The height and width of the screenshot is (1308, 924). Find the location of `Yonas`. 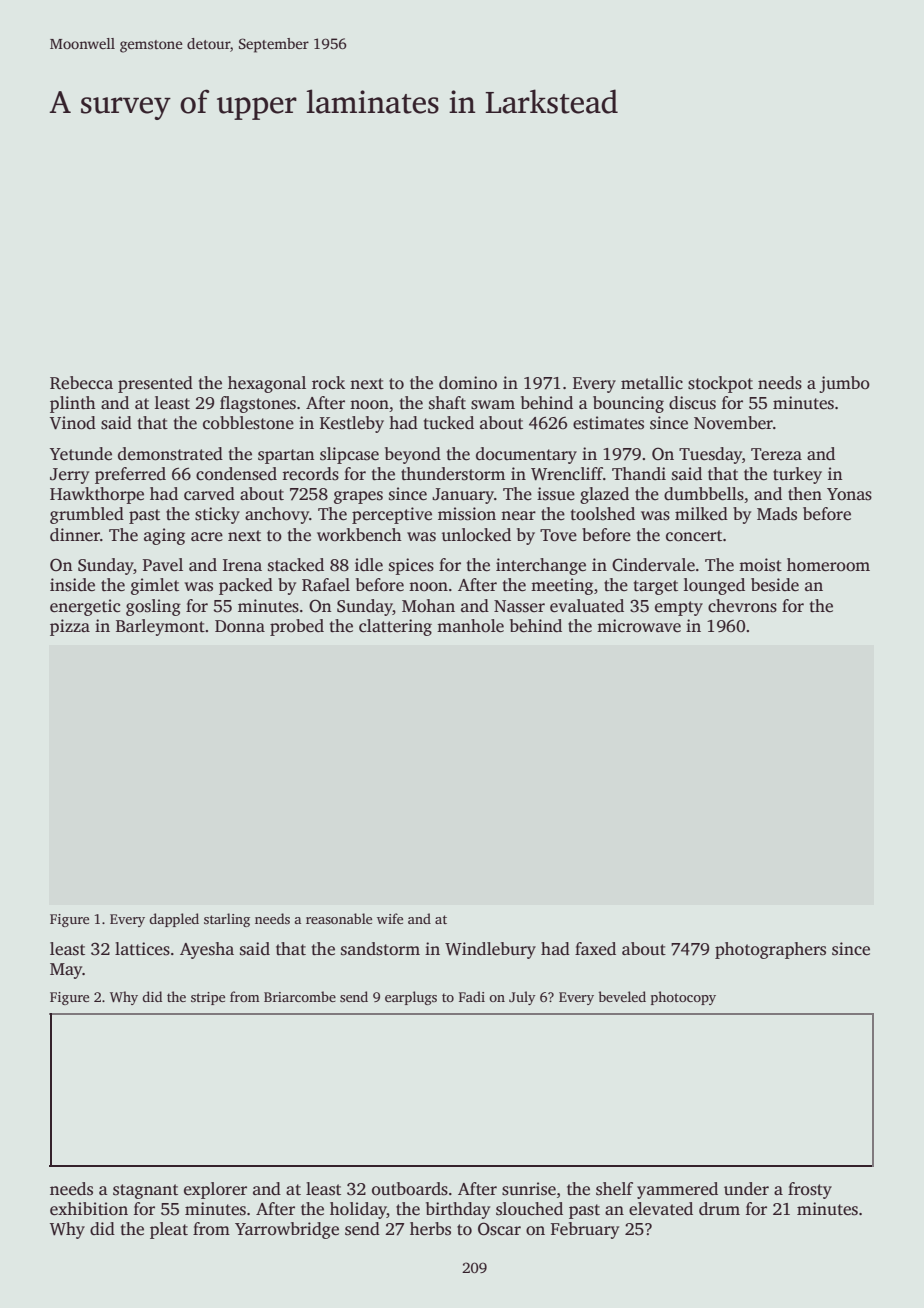

Yonas is located at coordinates (849, 494).
